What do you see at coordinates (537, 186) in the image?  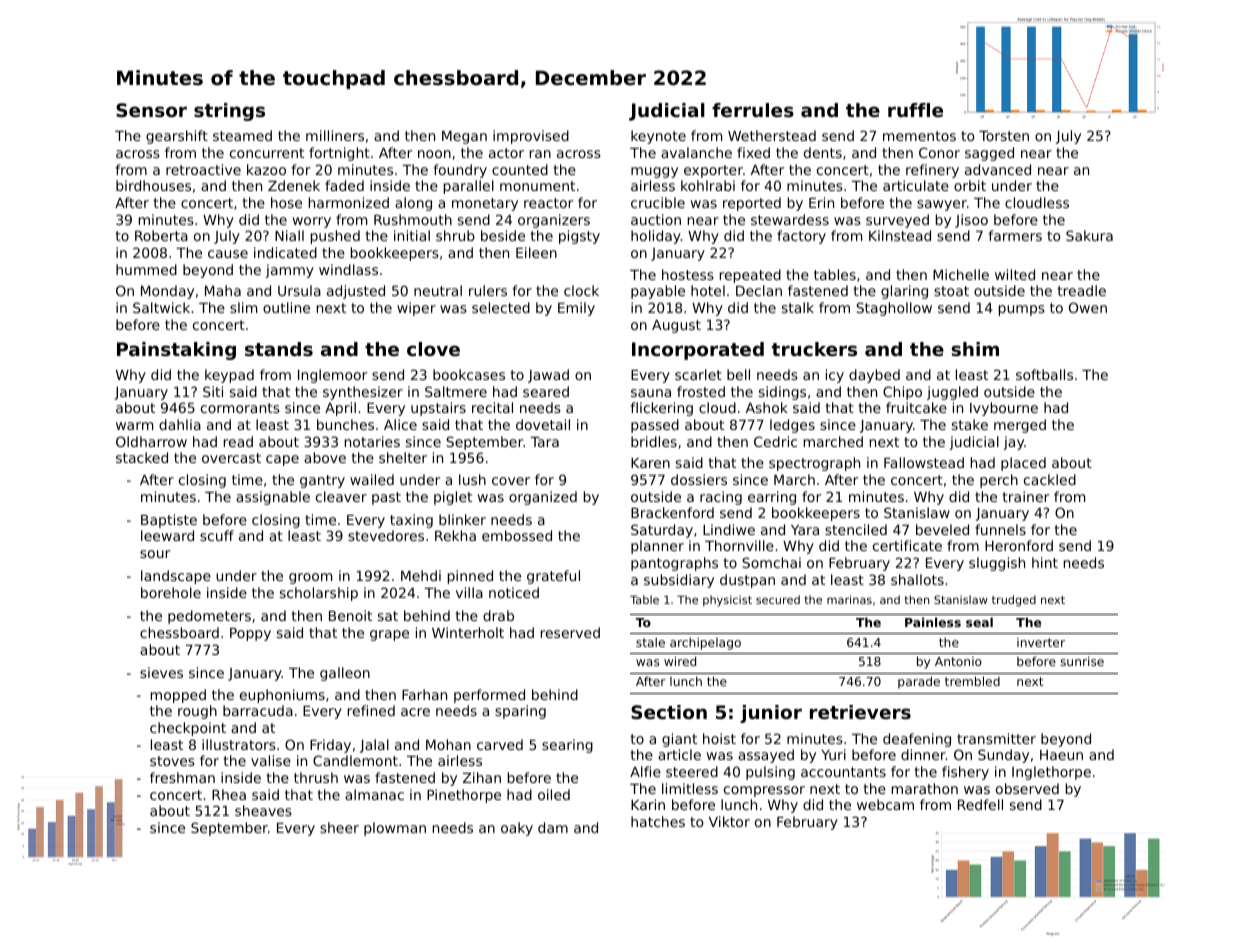 I see `monument` at bounding box center [537, 186].
